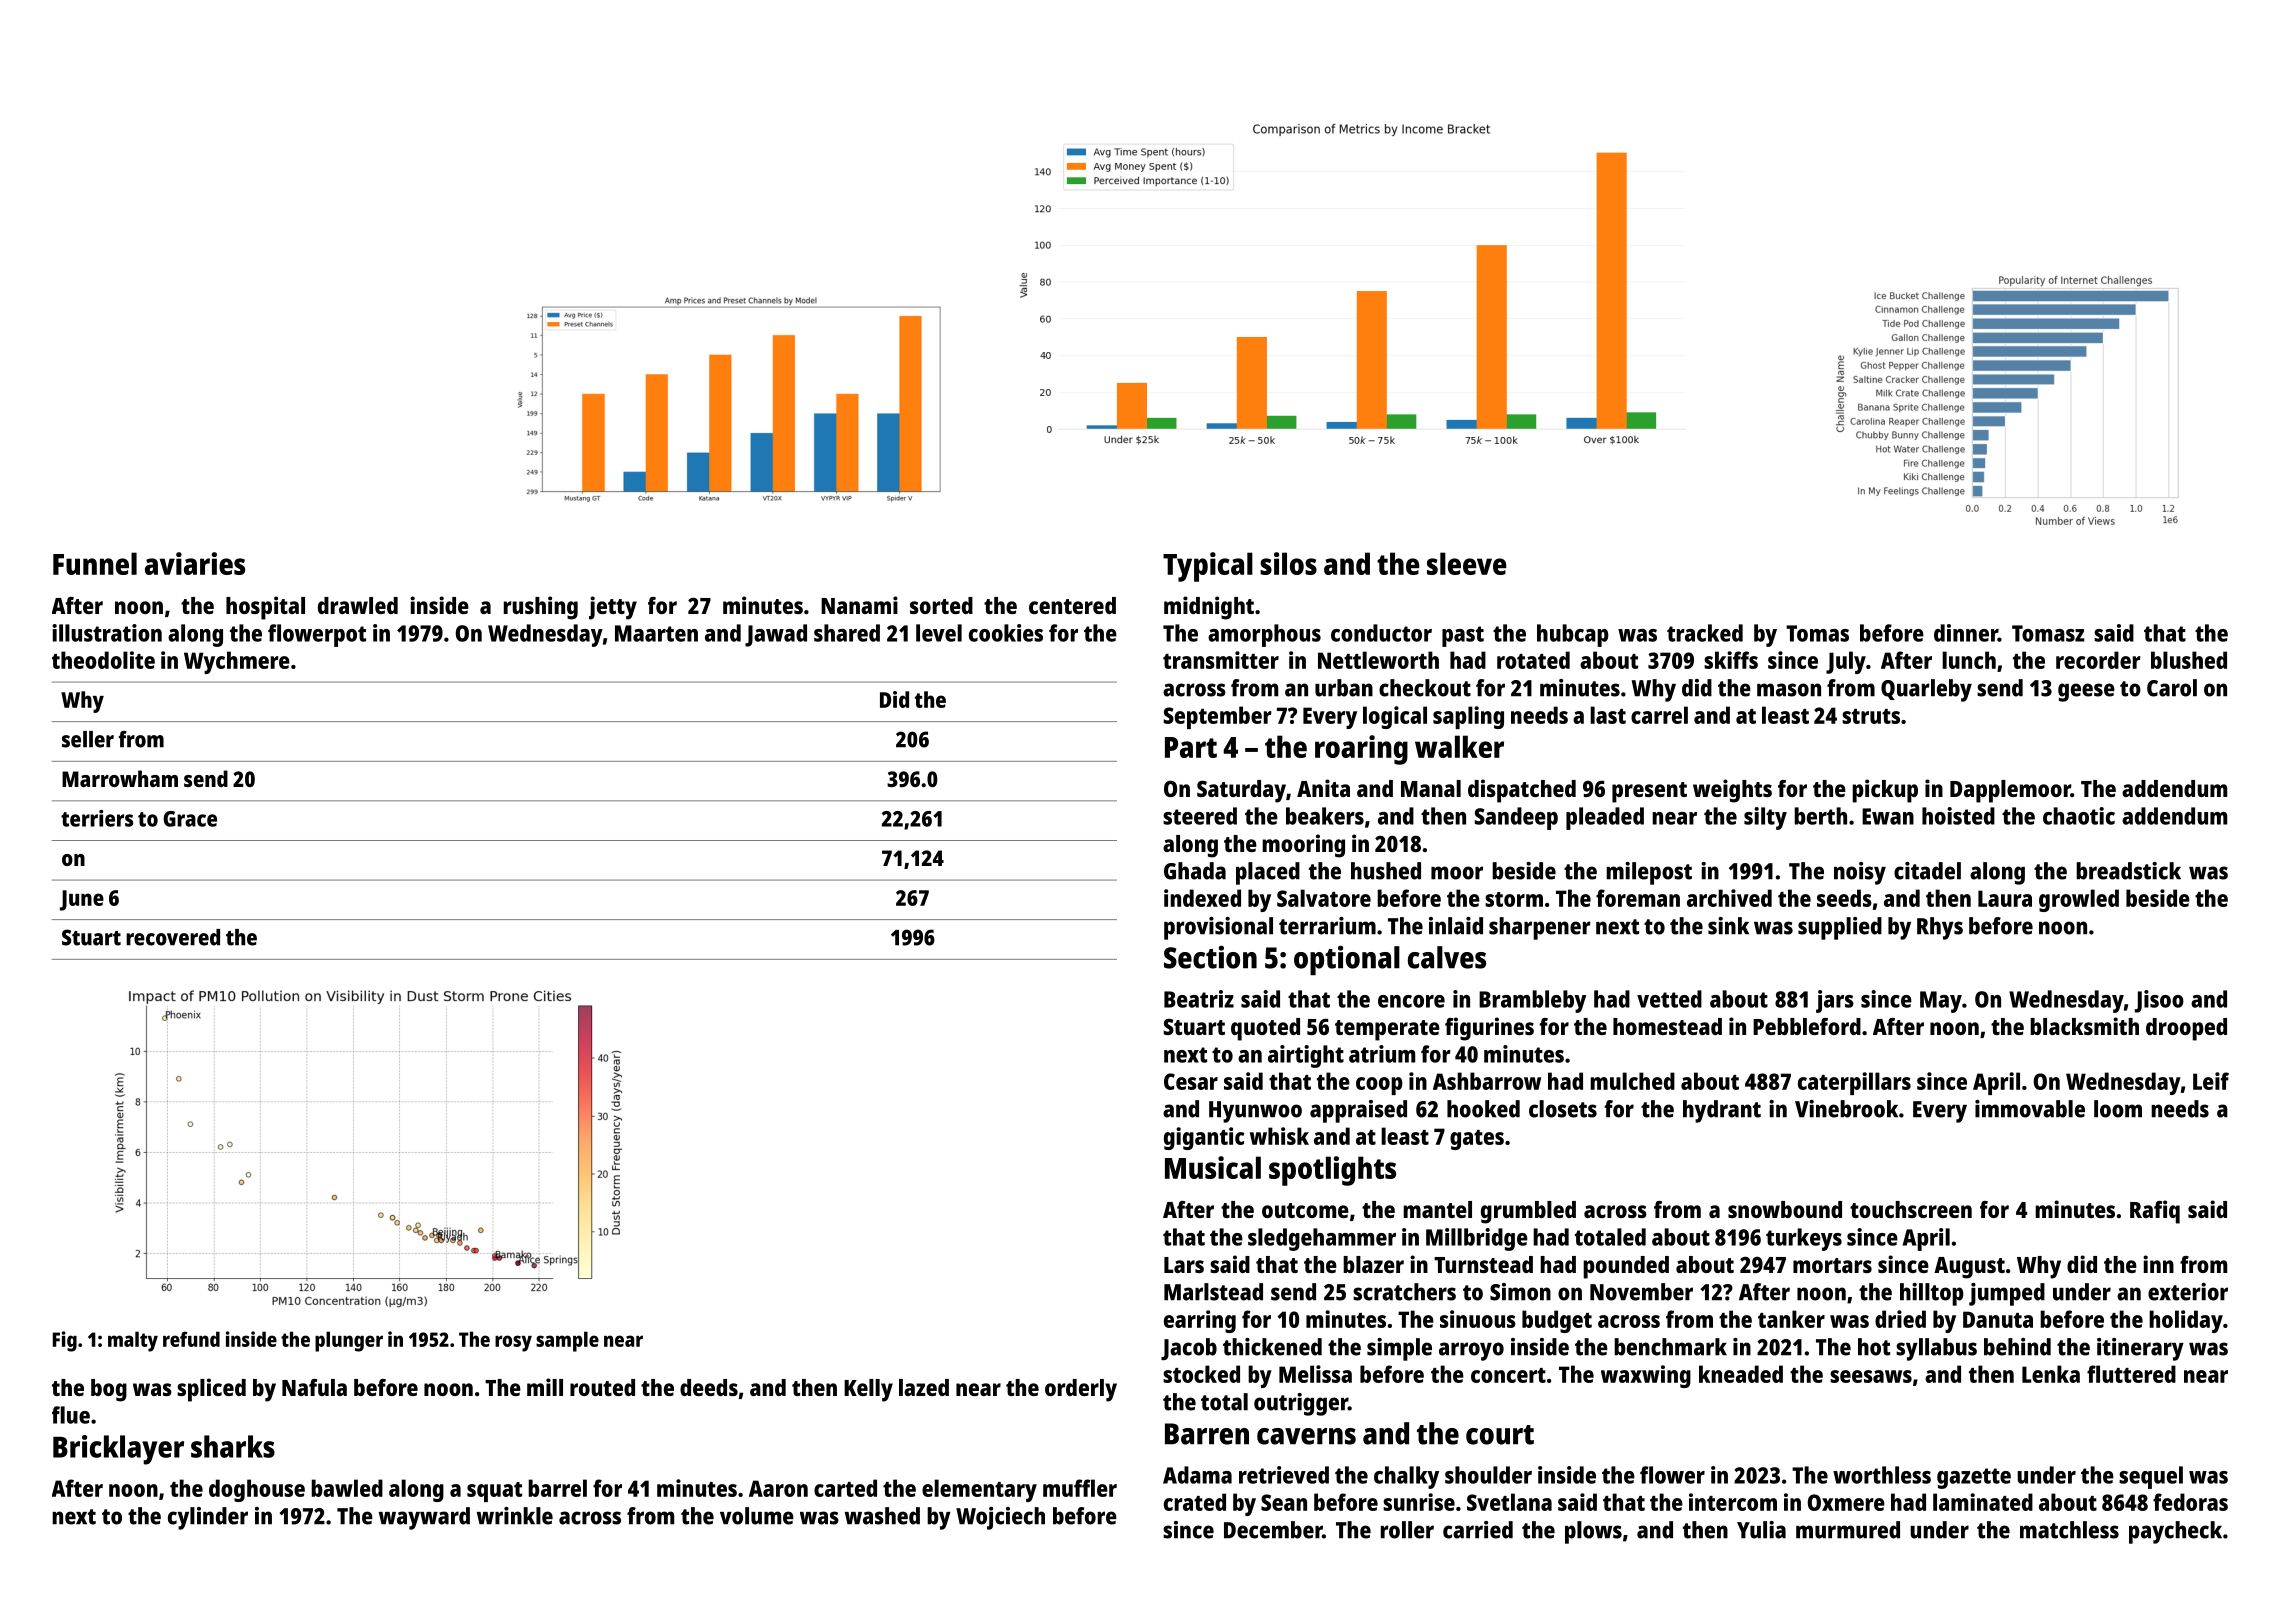 This page has width=2280, height=1612. I want to click on Grace, so click(190, 819).
